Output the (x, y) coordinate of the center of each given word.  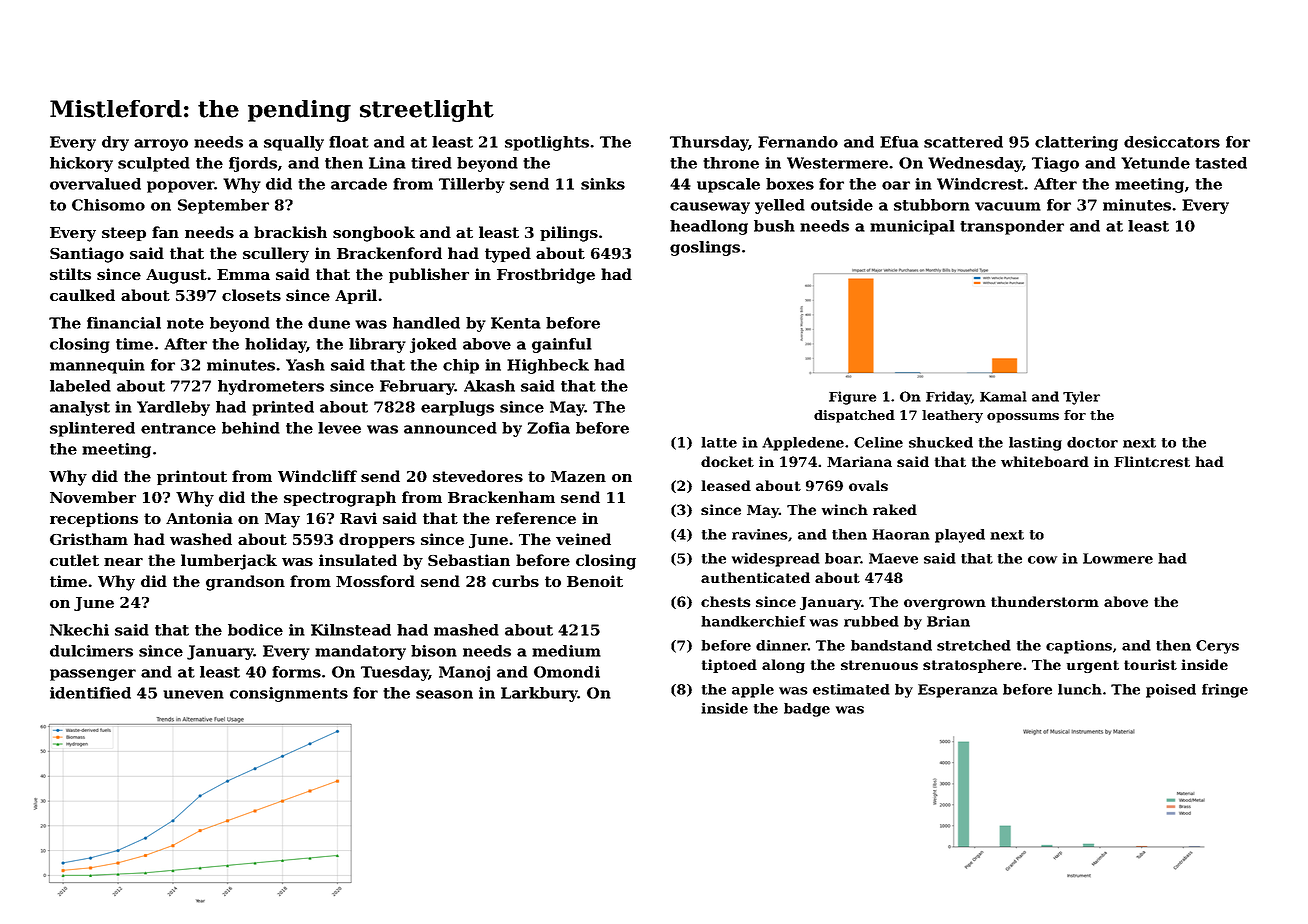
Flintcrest (1152, 461)
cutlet (74, 560)
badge (807, 710)
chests (726, 601)
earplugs (457, 408)
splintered (92, 429)
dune (329, 323)
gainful (562, 345)
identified (90, 693)
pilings (569, 234)
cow (1042, 560)
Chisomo (108, 205)
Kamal (1003, 396)
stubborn (932, 205)
